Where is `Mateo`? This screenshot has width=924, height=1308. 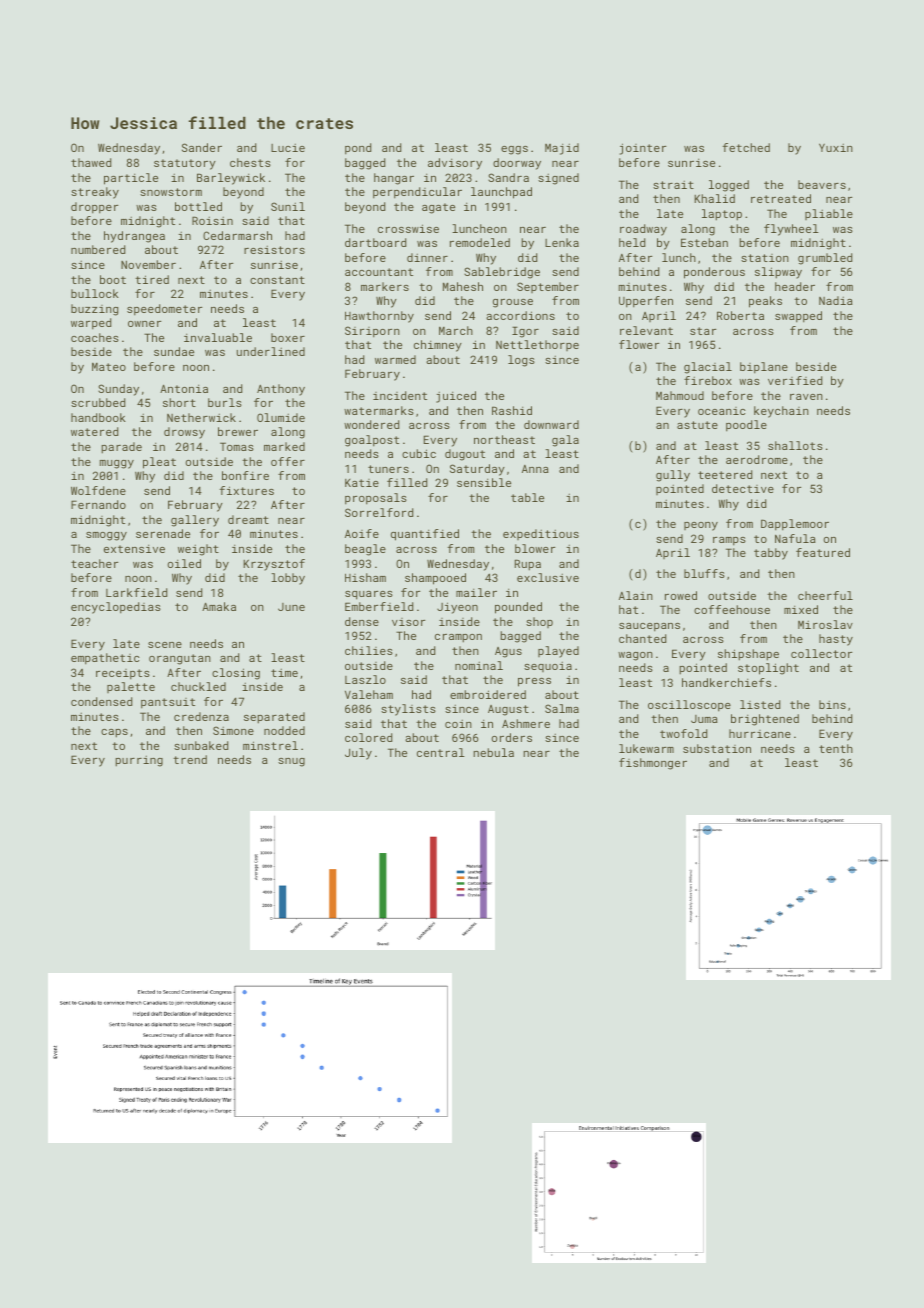 Mateo is located at coordinates (109, 366).
